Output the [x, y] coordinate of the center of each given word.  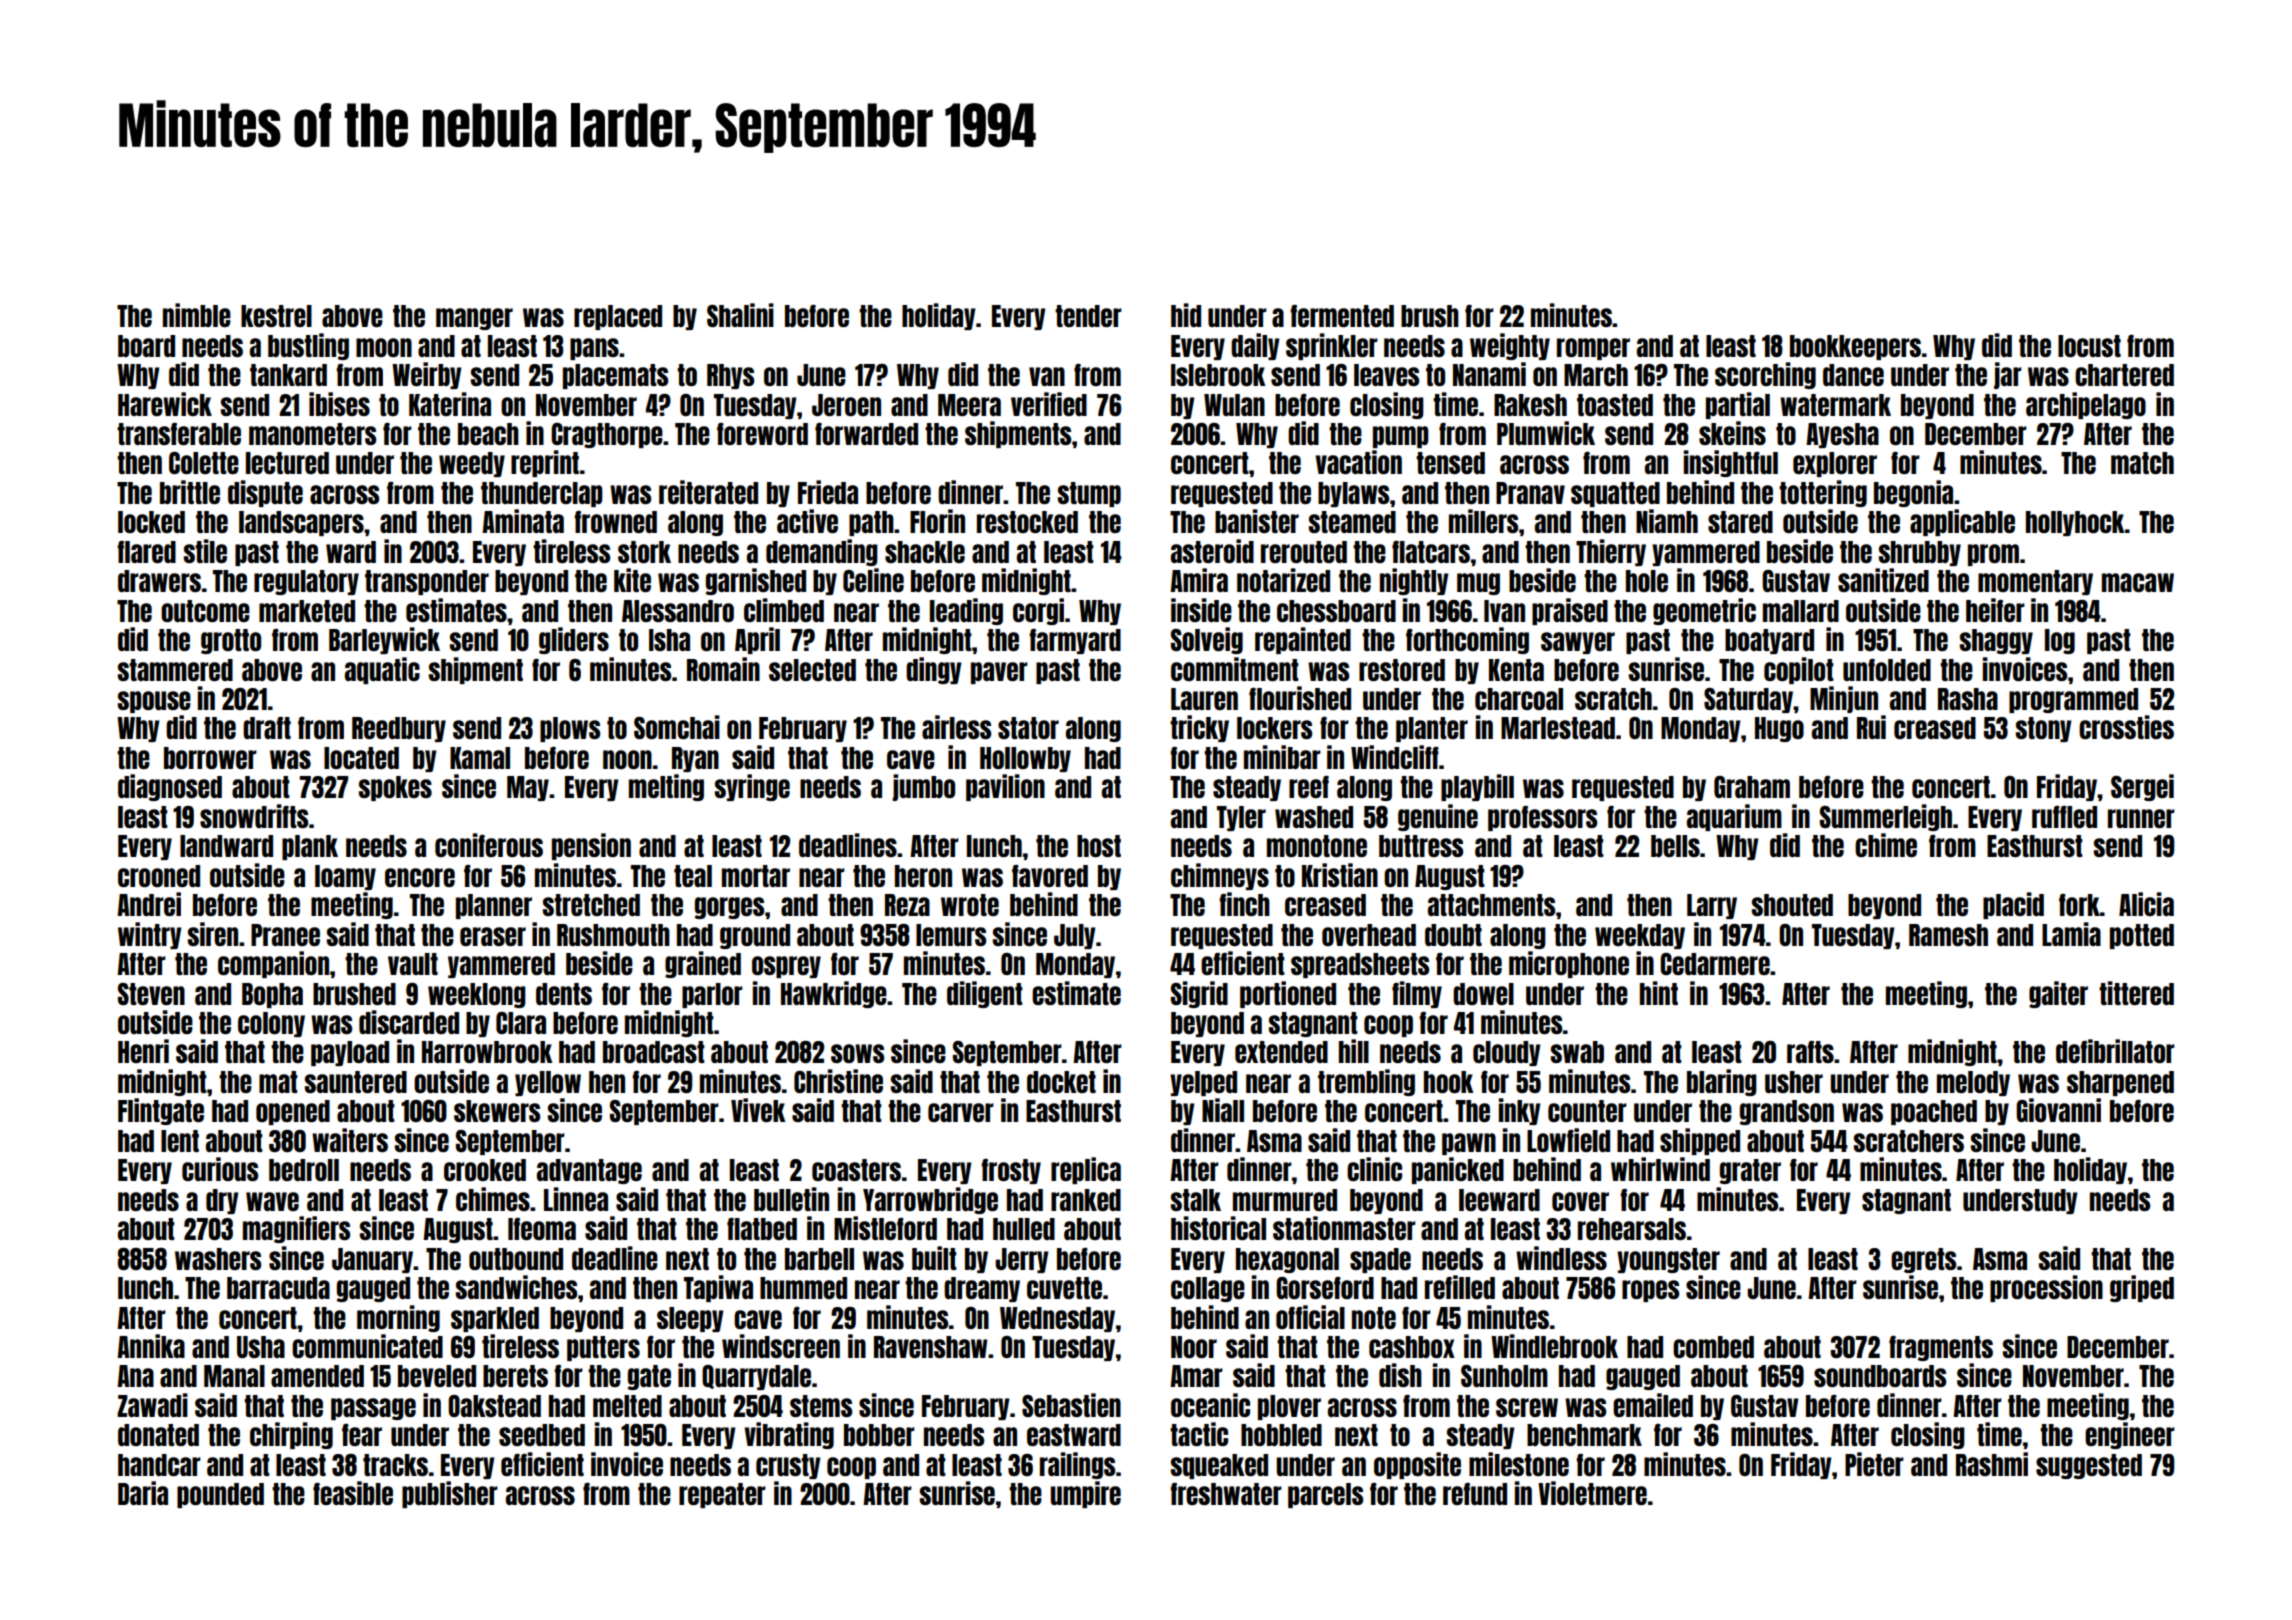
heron [923, 876]
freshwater [1226, 1494]
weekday [1640, 936]
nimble [197, 315]
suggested [2089, 1466]
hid [1186, 315]
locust [2089, 346]
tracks [395, 1465]
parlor [712, 995]
